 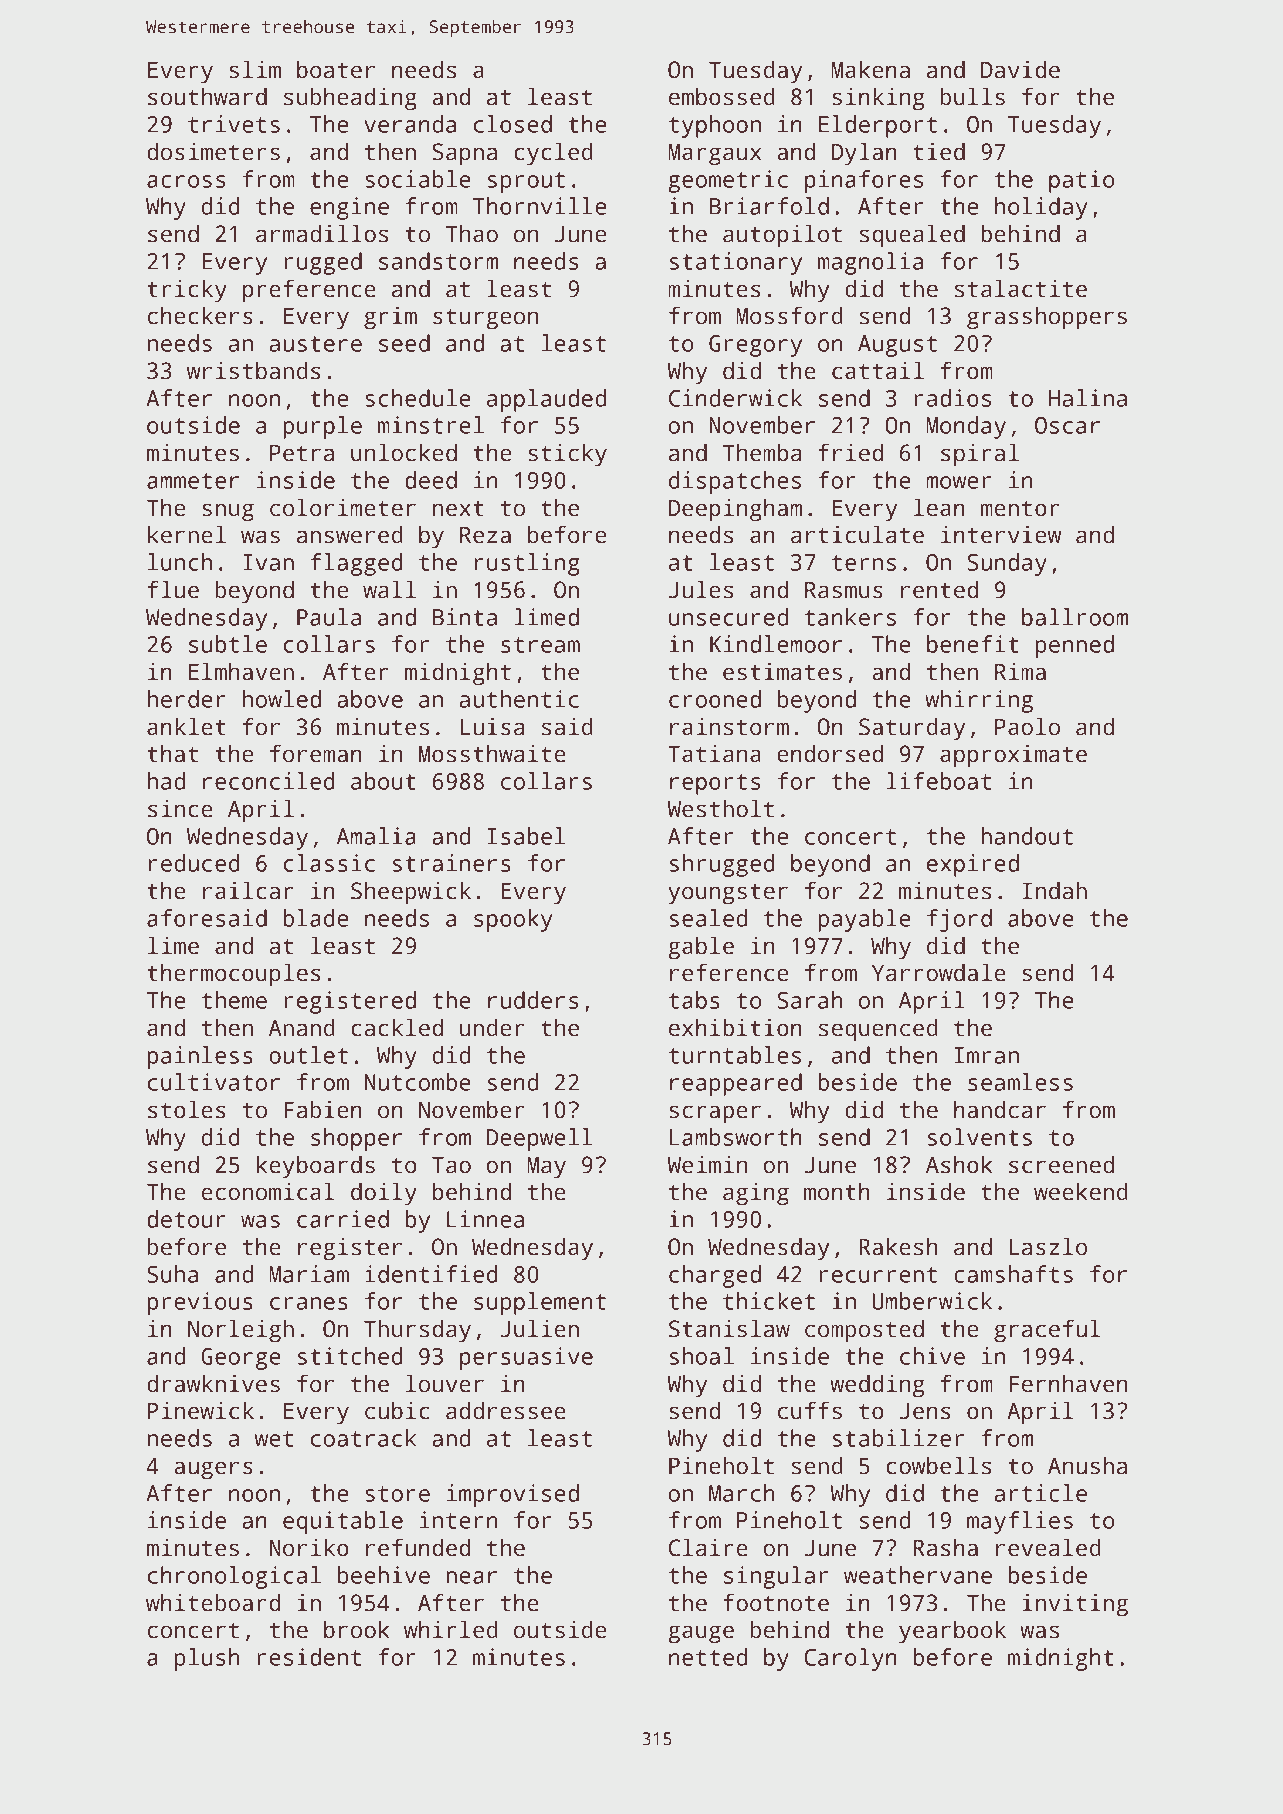 I want to click on Suha, so click(x=172, y=1274).
